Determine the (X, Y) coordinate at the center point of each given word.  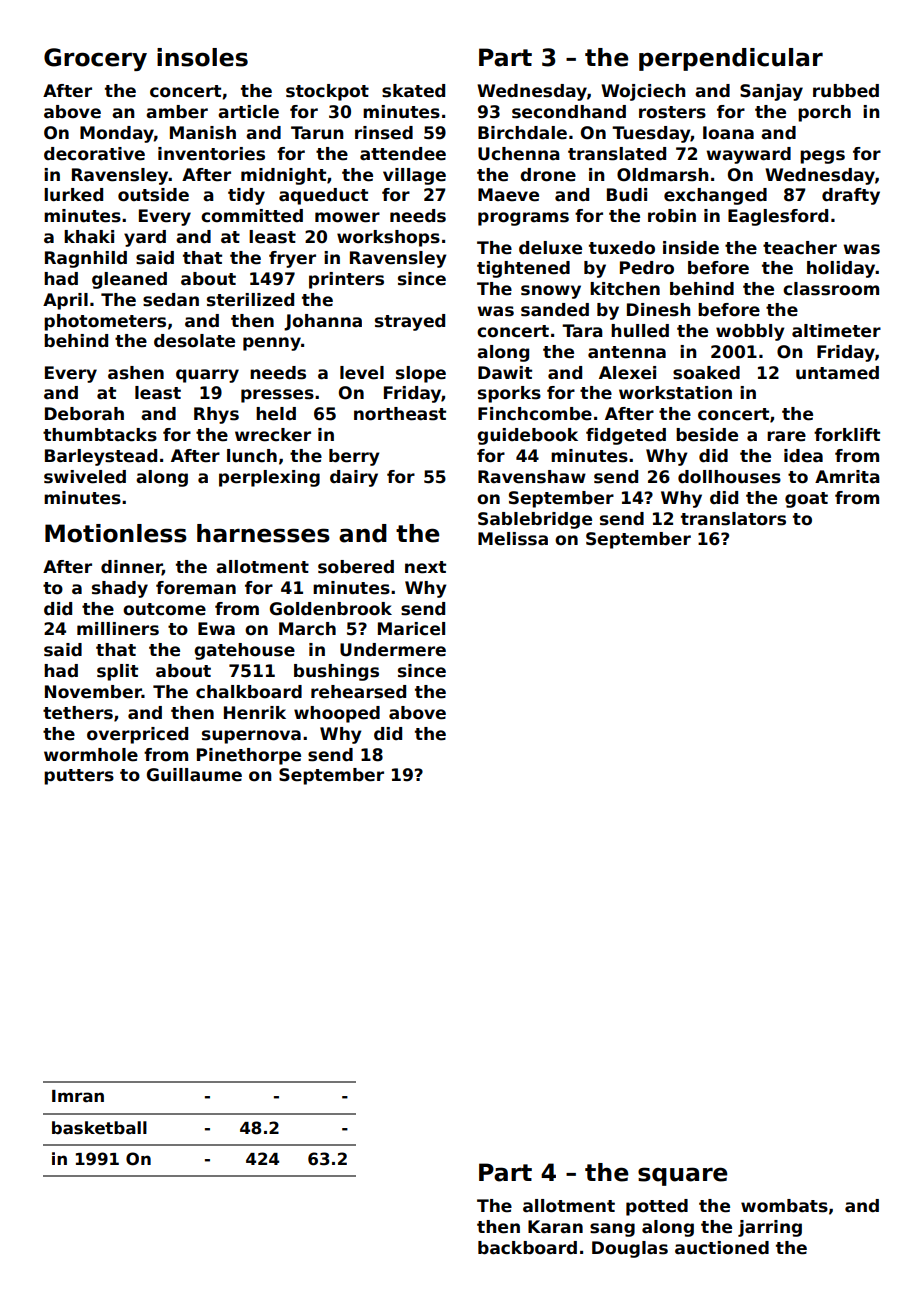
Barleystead (101, 457)
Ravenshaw (532, 477)
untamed (837, 373)
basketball (99, 1128)
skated (413, 91)
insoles (202, 57)
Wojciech (643, 92)
